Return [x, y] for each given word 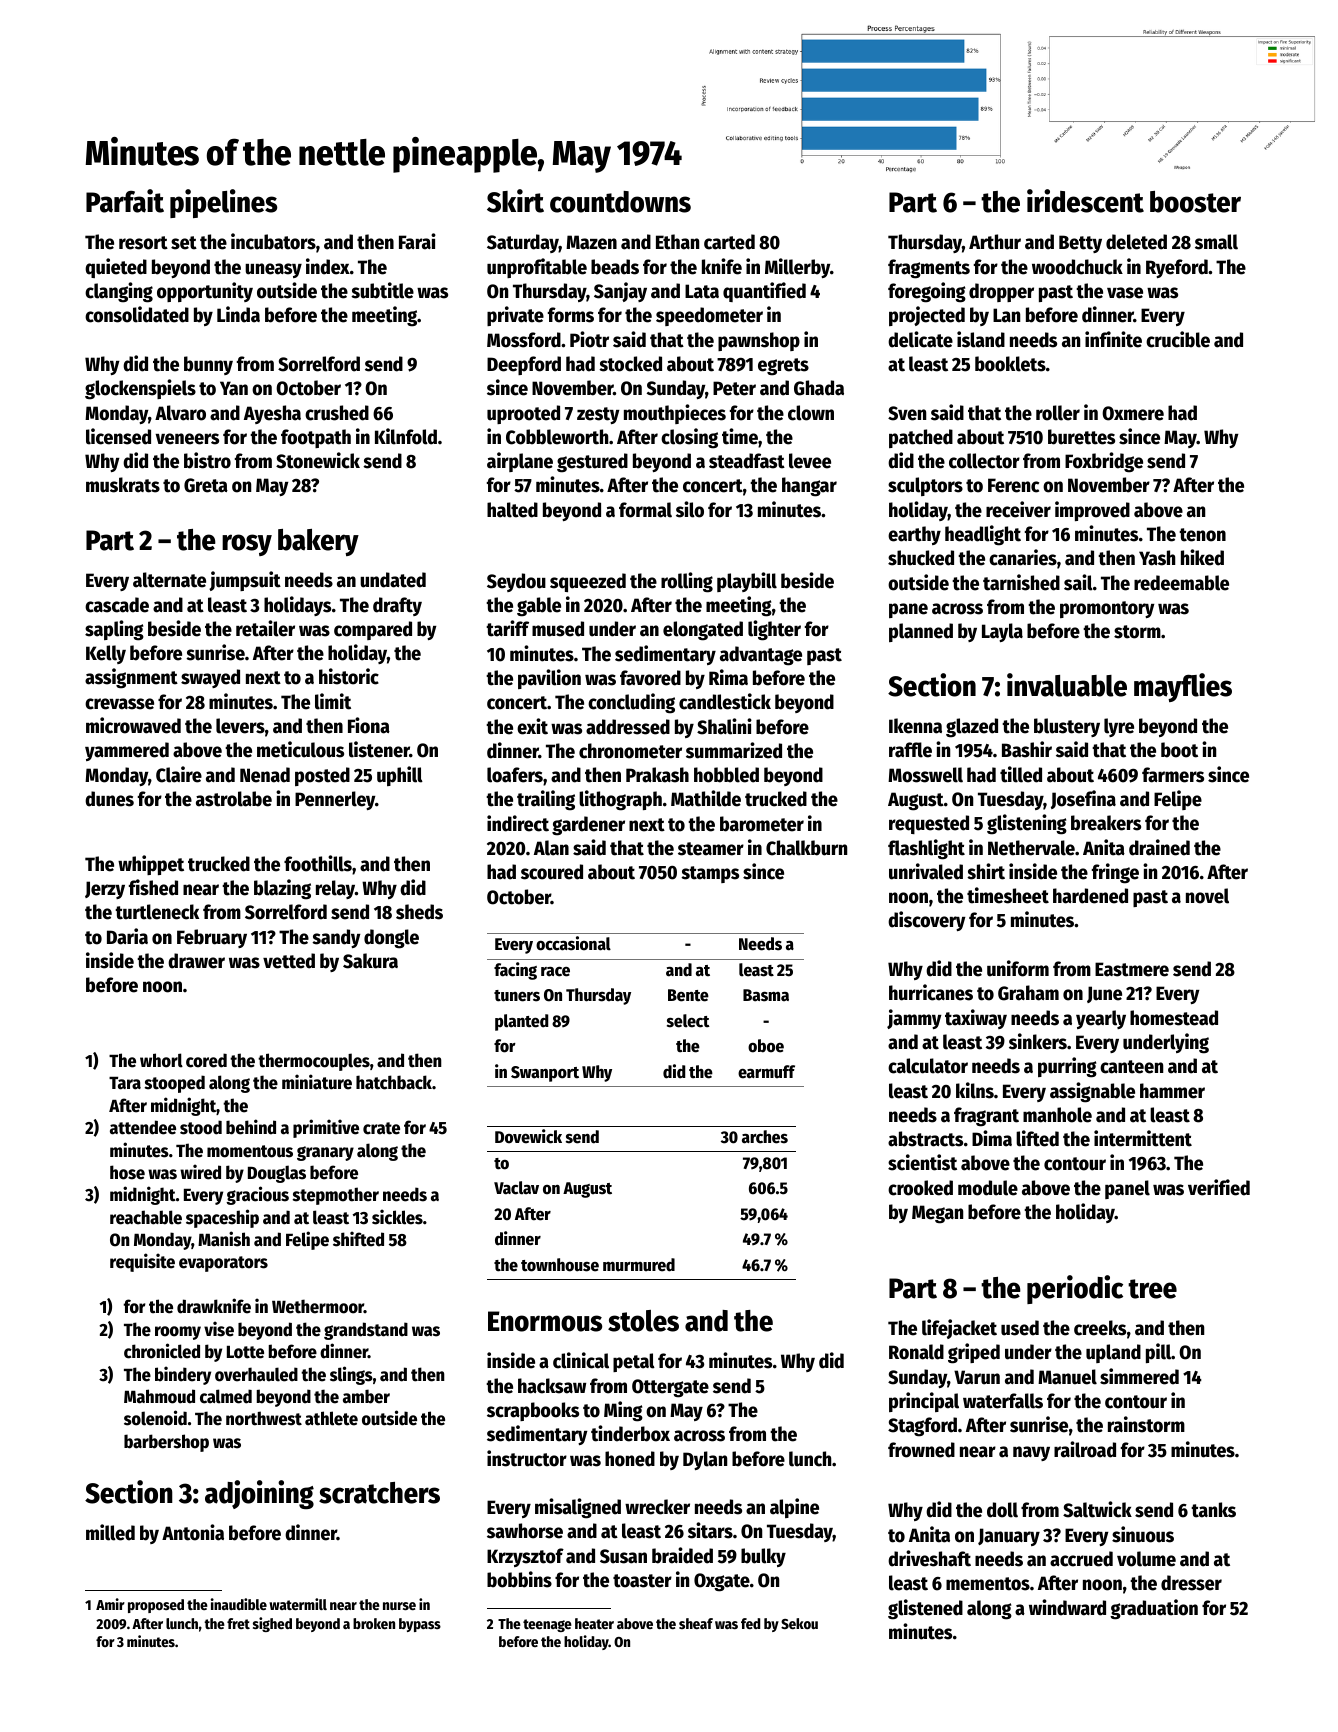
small [1216, 242]
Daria [127, 936]
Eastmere [1132, 969]
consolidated [137, 314]
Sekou [799, 1623]
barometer [762, 824]
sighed [272, 1624]
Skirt [515, 201]
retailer [265, 628]
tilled [1021, 774]
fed [750, 1623]
